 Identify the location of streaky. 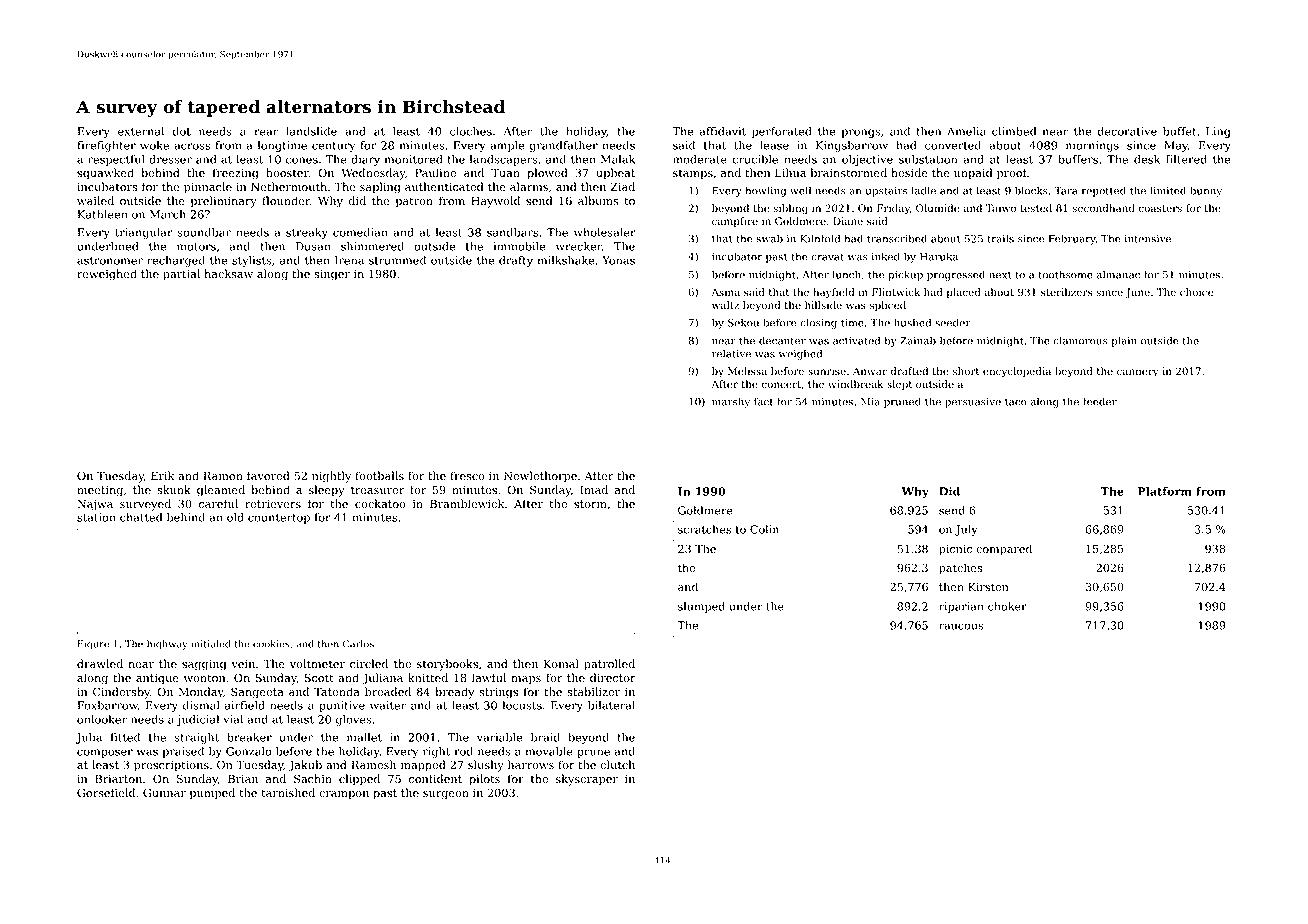
(307, 233).
